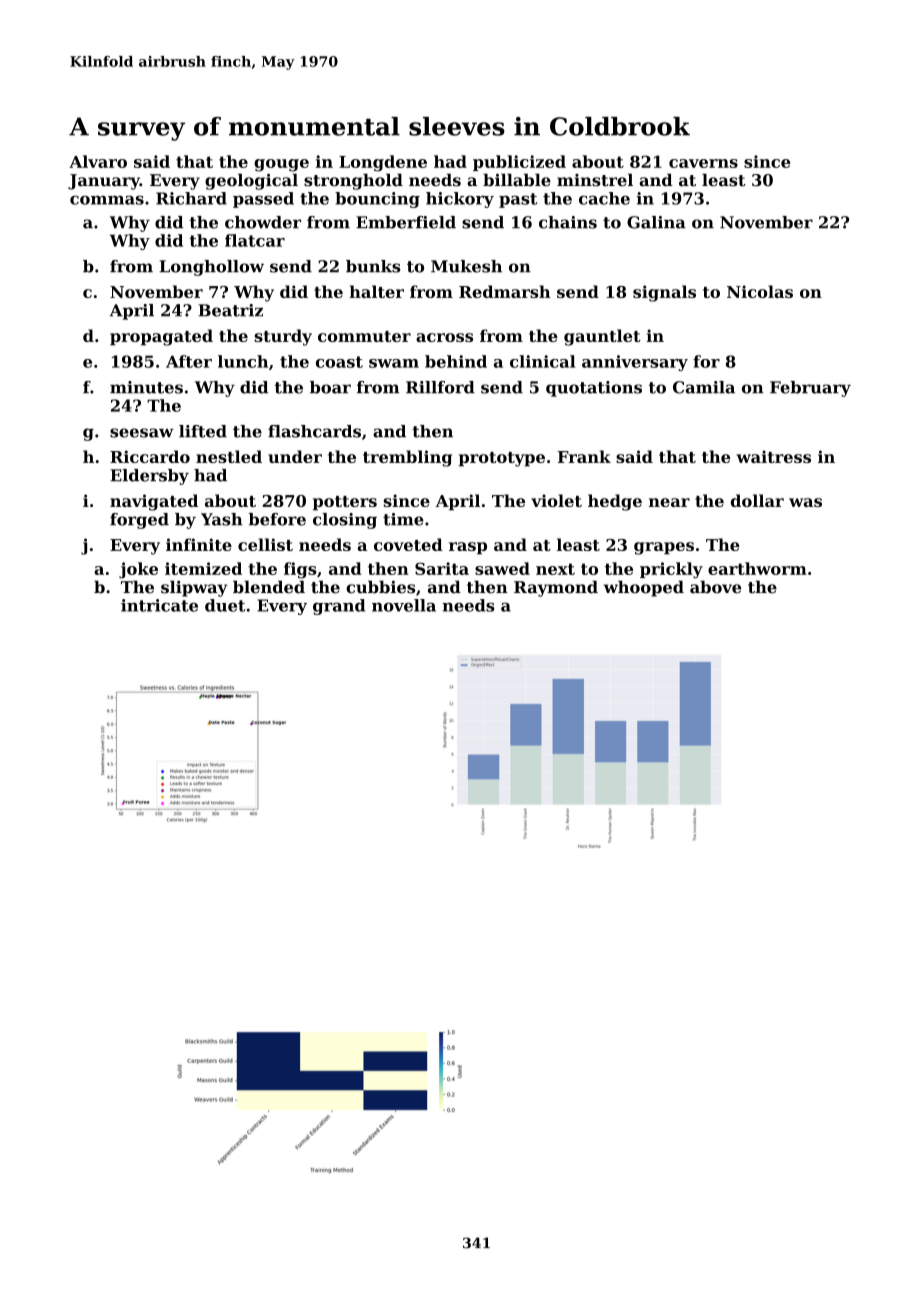  I want to click on Frank, so click(584, 456).
